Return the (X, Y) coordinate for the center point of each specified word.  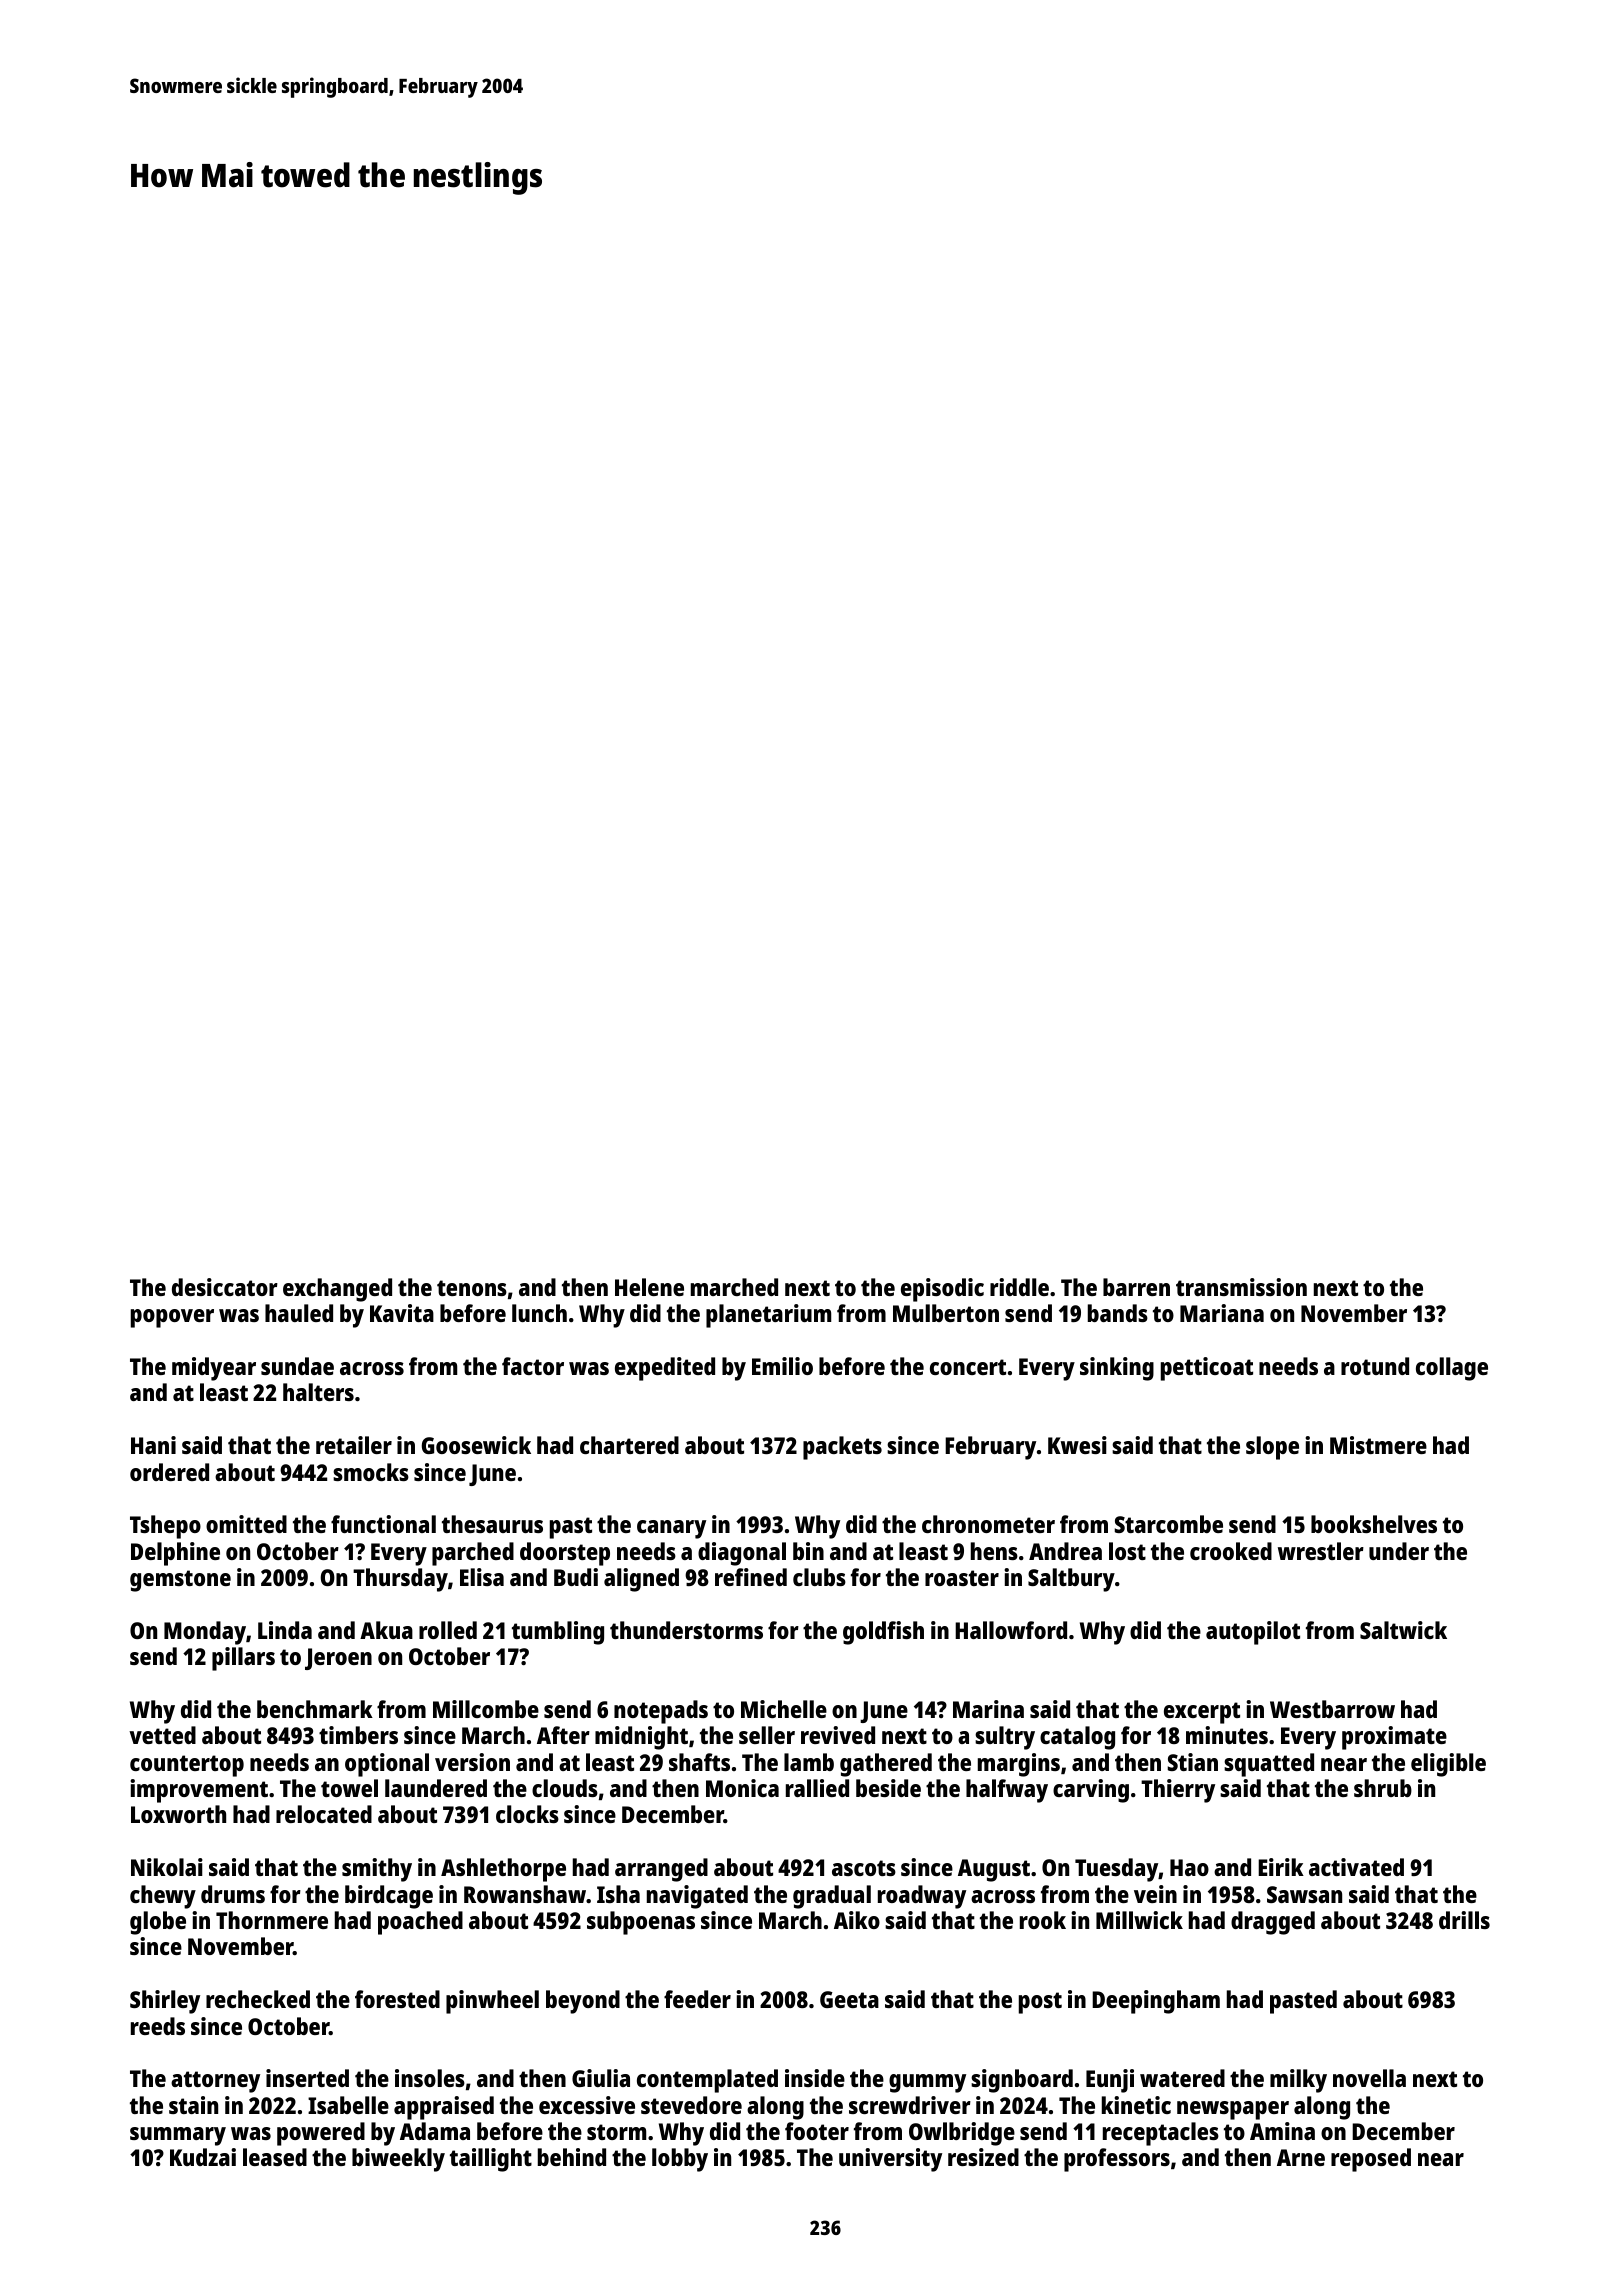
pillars (243, 1659)
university (890, 2160)
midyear (214, 1369)
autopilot (1253, 1633)
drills (1464, 1920)
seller (767, 1735)
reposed (1371, 2160)
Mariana (1222, 1313)
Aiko (857, 1920)
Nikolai (167, 1867)
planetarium (768, 1316)
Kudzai (203, 2157)
